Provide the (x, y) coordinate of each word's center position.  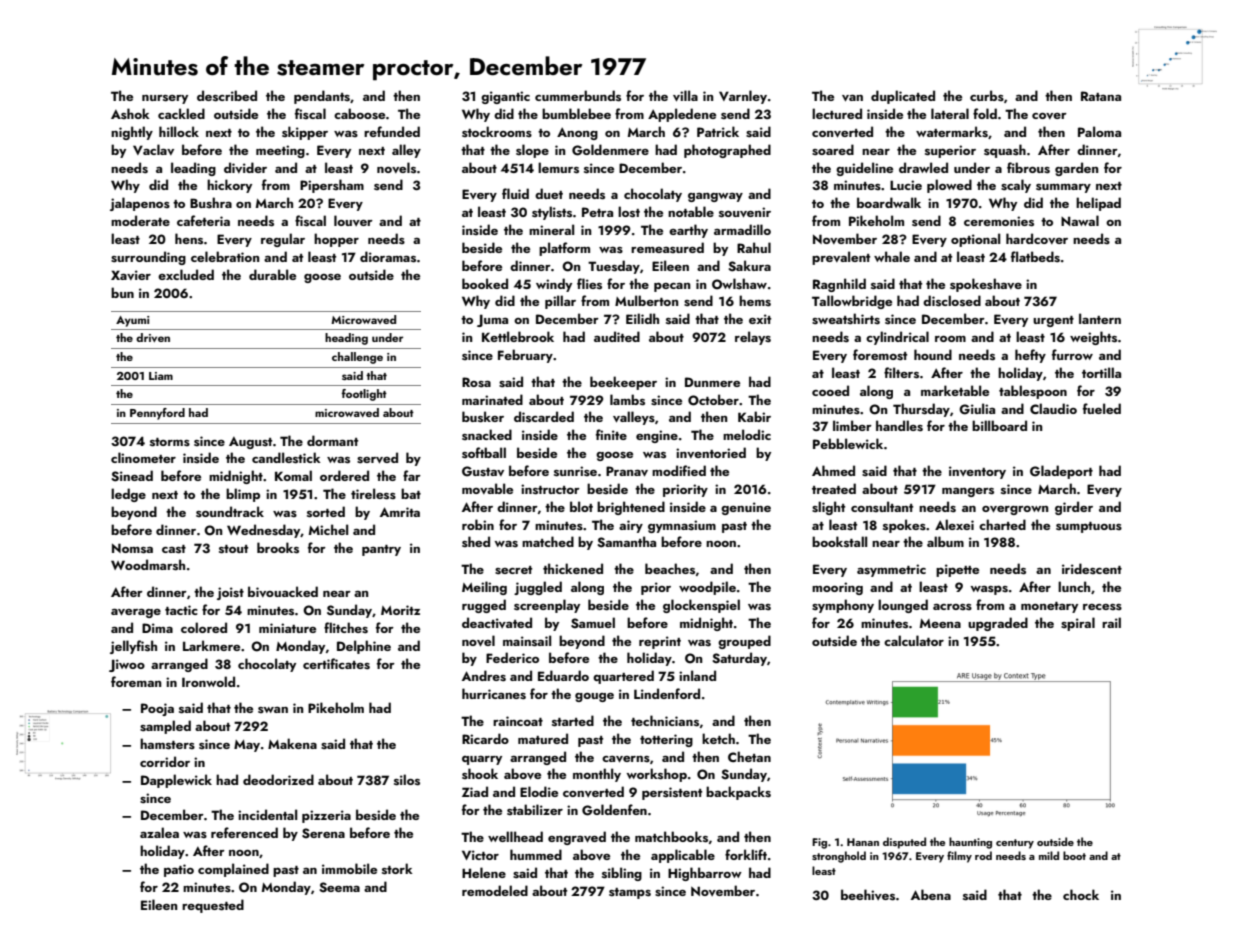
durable (272, 274)
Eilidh (642, 318)
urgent (1053, 321)
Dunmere (712, 382)
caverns (626, 759)
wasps (989, 590)
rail (1111, 622)
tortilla (1101, 372)
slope (532, 151)
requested (213, 906)
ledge (128, 495)
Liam (161, 376)
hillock (179, 131)
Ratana (1101, 96)
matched (548, 541)
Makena (292, 743)
